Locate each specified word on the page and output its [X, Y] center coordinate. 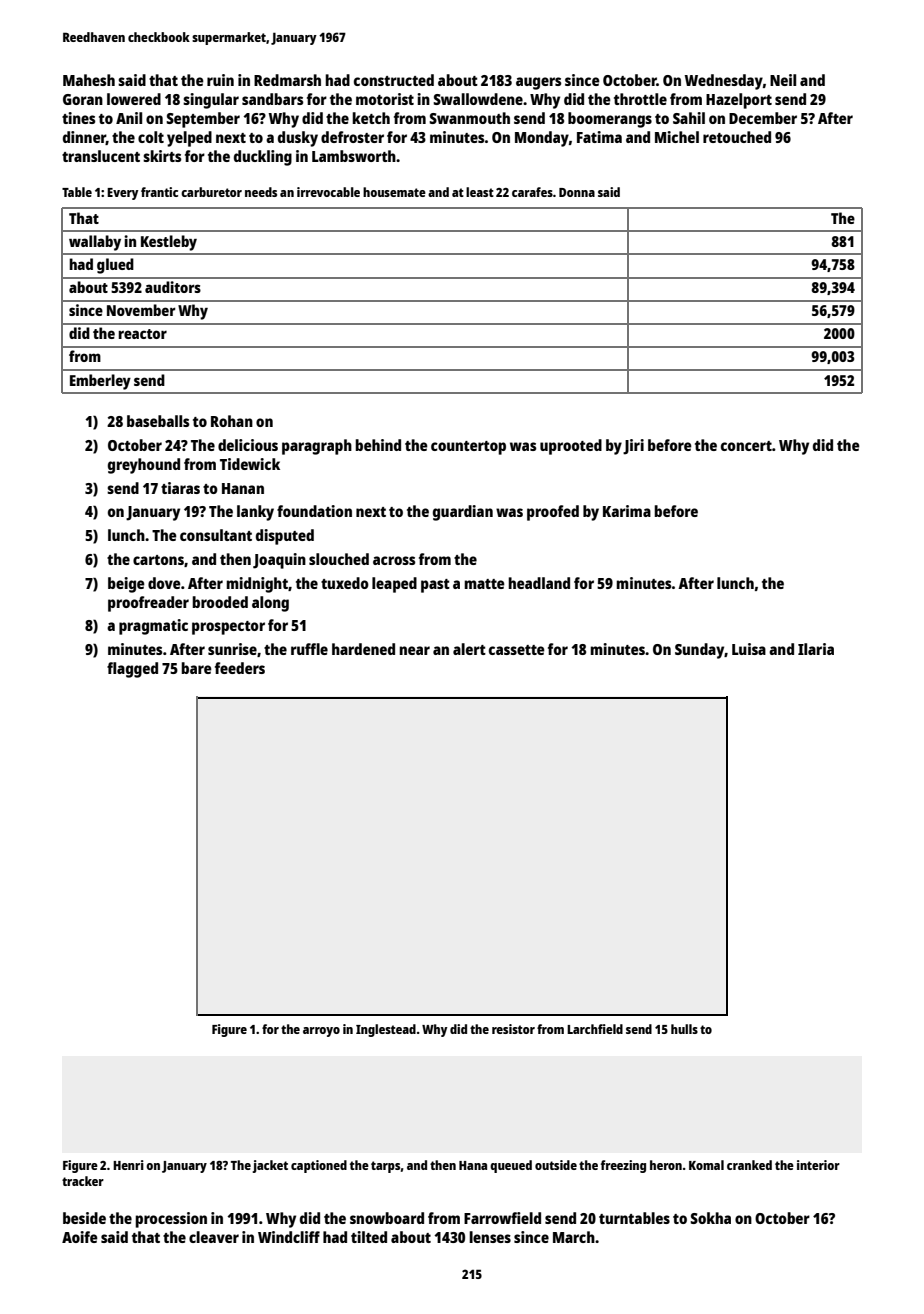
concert [746, 446]
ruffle [309, 649]
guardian [463, 513]
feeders [240, 668]
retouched [737, 137]
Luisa [749, 649]
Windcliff [289, 1237]
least [480, 192]
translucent [101, 156]
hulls [684, 1029]
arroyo [321, 1032]
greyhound [144, 466]
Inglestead [386, 1030]
